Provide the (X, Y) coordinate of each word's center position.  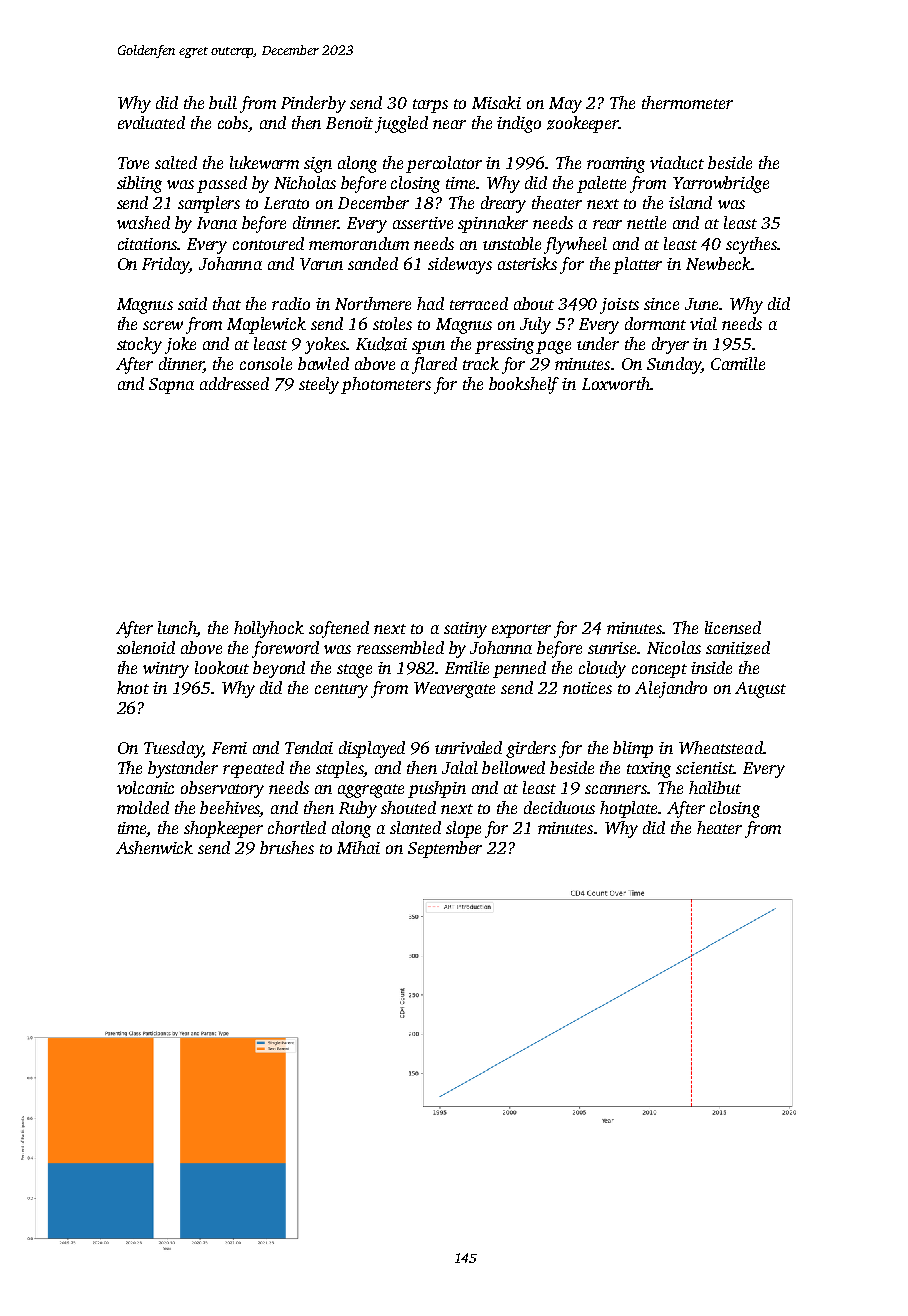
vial (703, 323)
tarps (430, 106)
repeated (253, 769)
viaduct (677, 162)
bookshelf (524, 385)
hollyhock (269, 629)
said (192, 303)
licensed (733, 627)
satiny (465, 630)
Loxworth (616, 383)
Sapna (171, 386)
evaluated (151, 122)
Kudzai (381, 344)
